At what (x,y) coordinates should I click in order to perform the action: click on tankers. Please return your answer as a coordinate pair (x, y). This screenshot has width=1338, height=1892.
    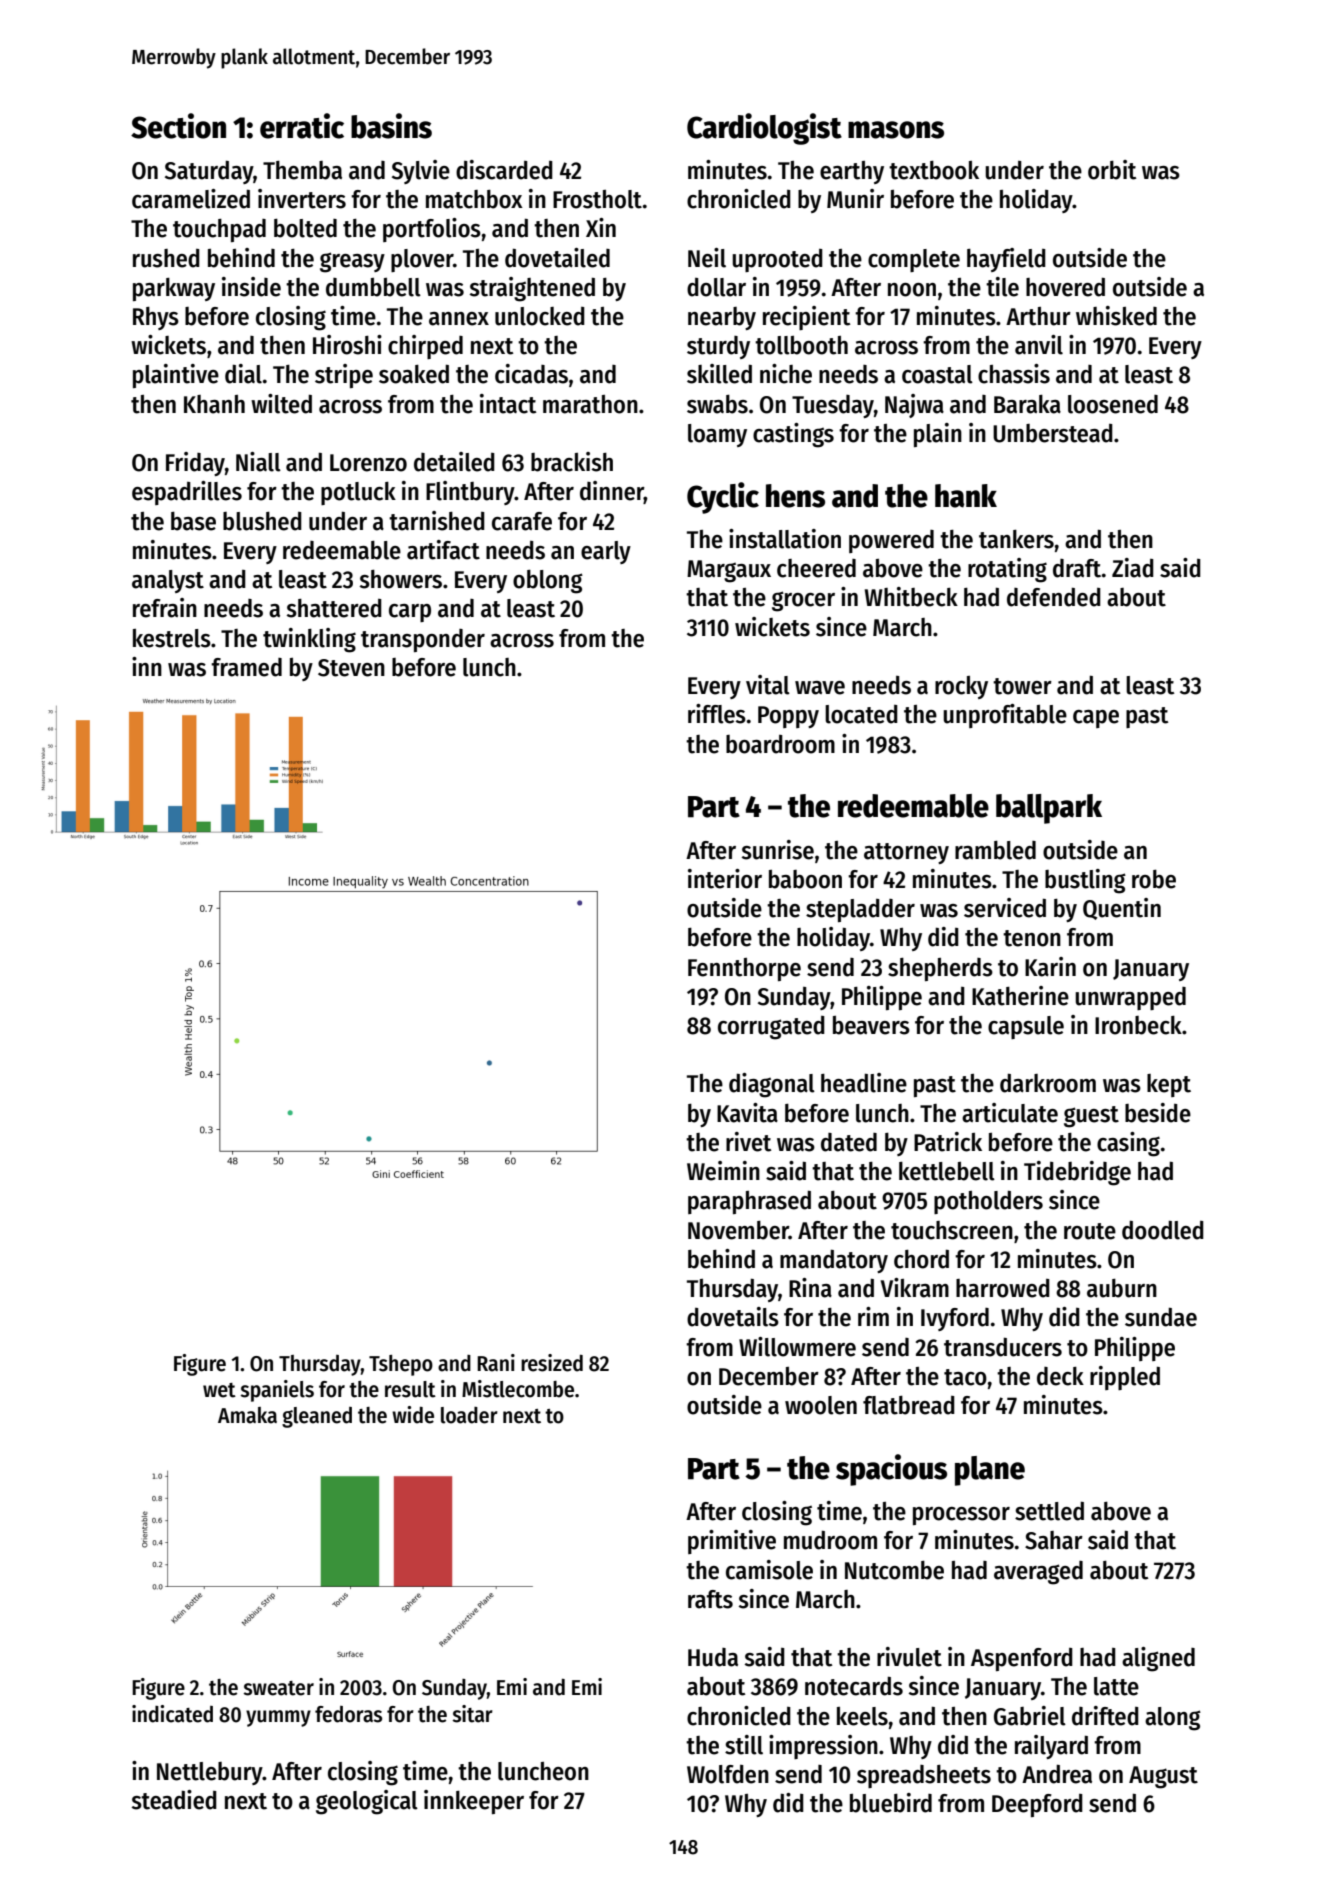
    Looking at the image, I should click on (1016, 539).
